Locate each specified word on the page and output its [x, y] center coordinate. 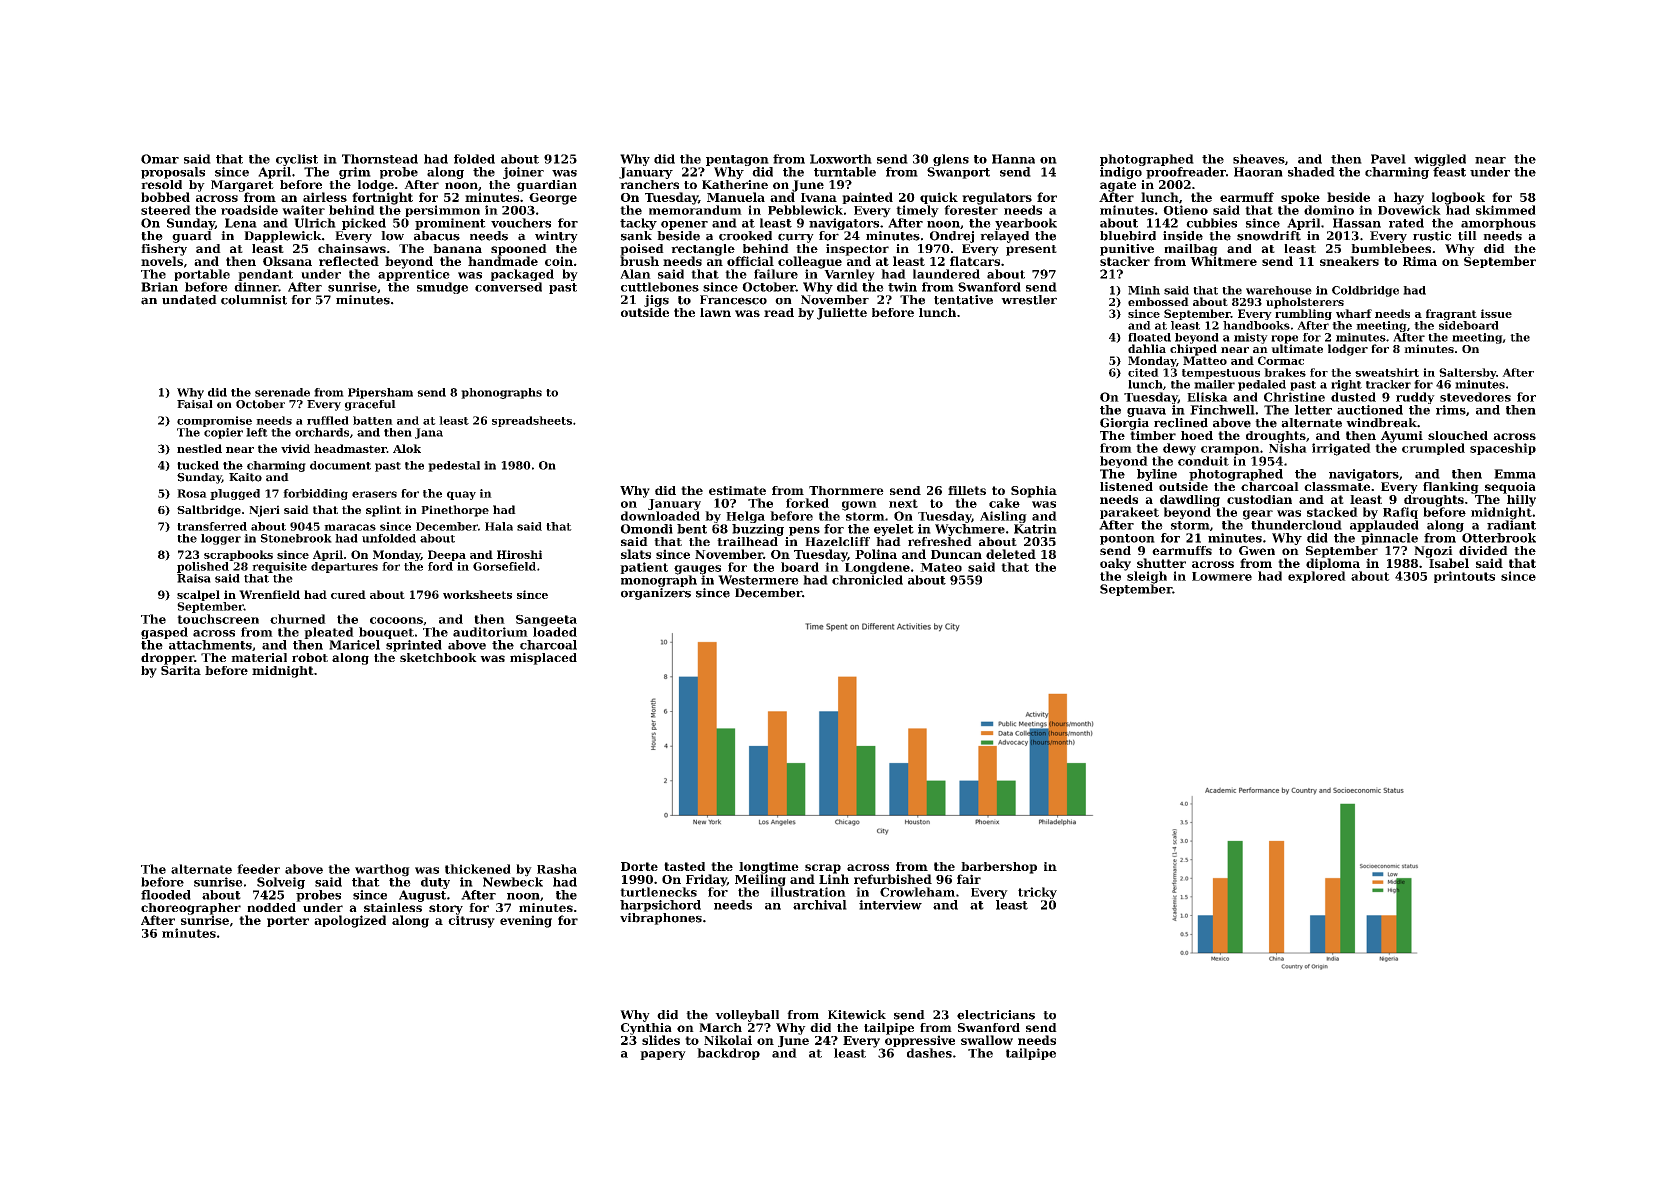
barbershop [999, 868]
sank [636, 236]
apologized [350, 921]
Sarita [181, 670]
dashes [929, 1053]
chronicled [867, 580]
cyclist [297, 160]
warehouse [1279, 290]
